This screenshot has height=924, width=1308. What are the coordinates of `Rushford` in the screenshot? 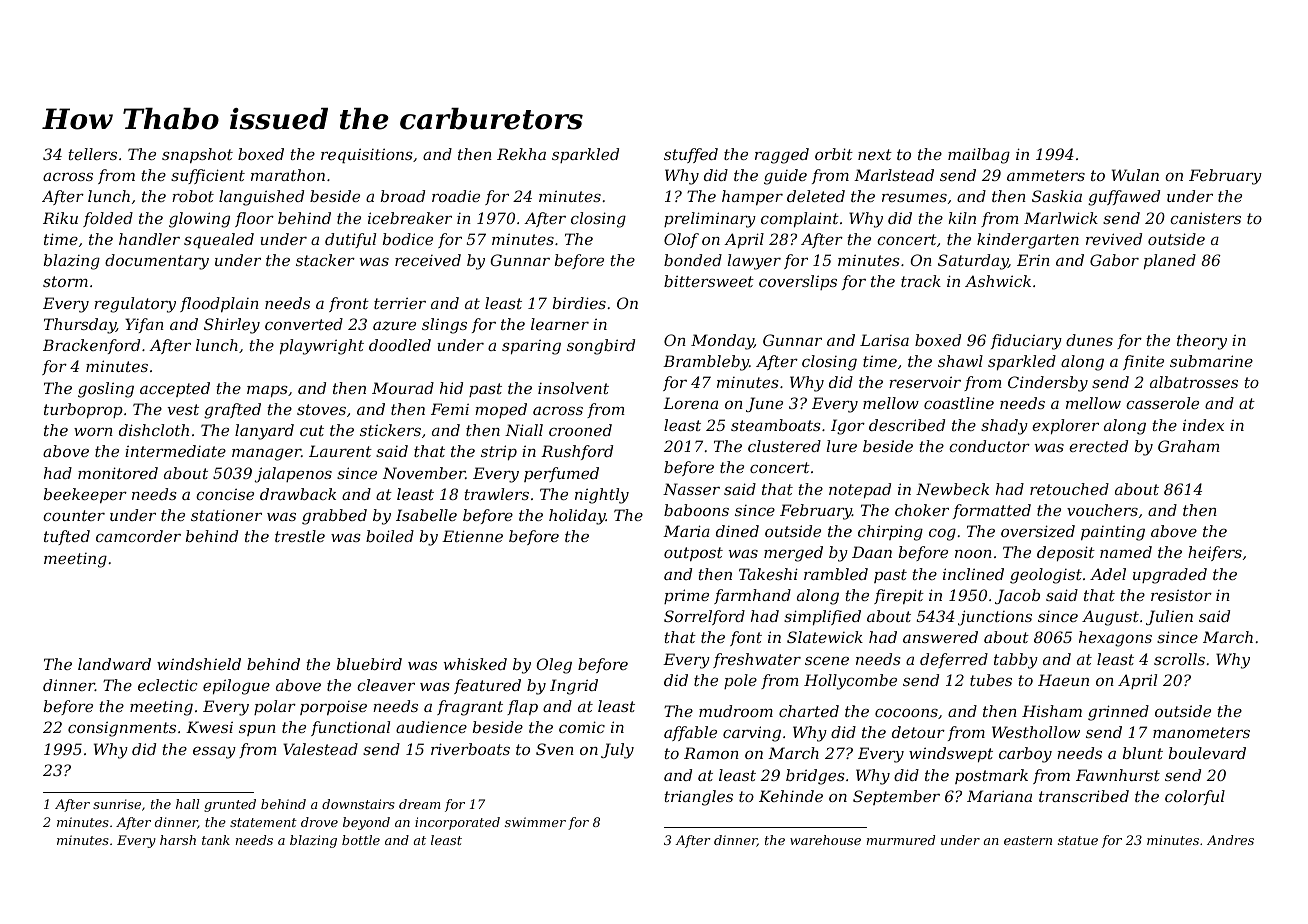 It's located at (577, 452).
